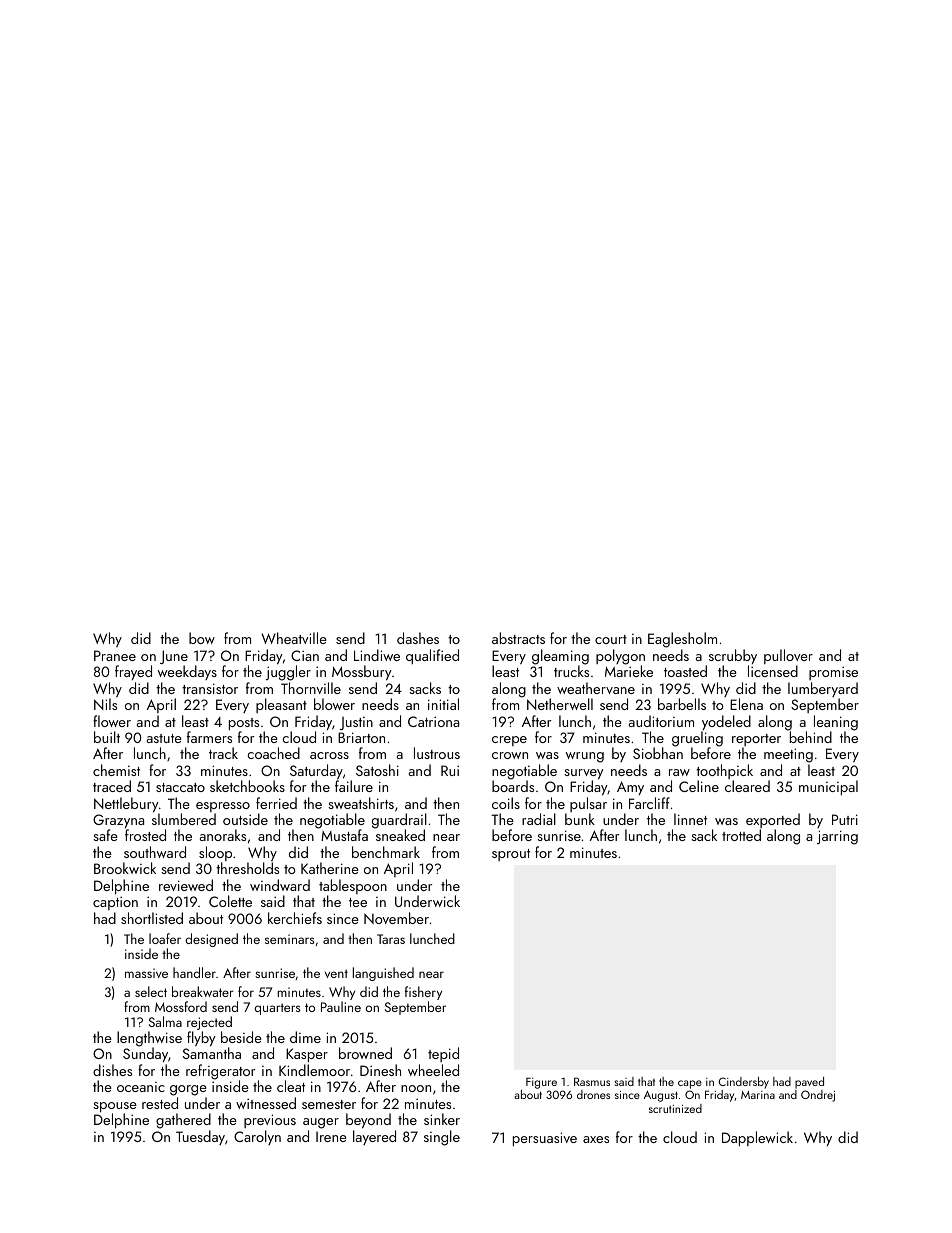  What do you see at coordinates (105, 704) in the screenshot?
I see `Nils` at bounding box center [105, 704].
